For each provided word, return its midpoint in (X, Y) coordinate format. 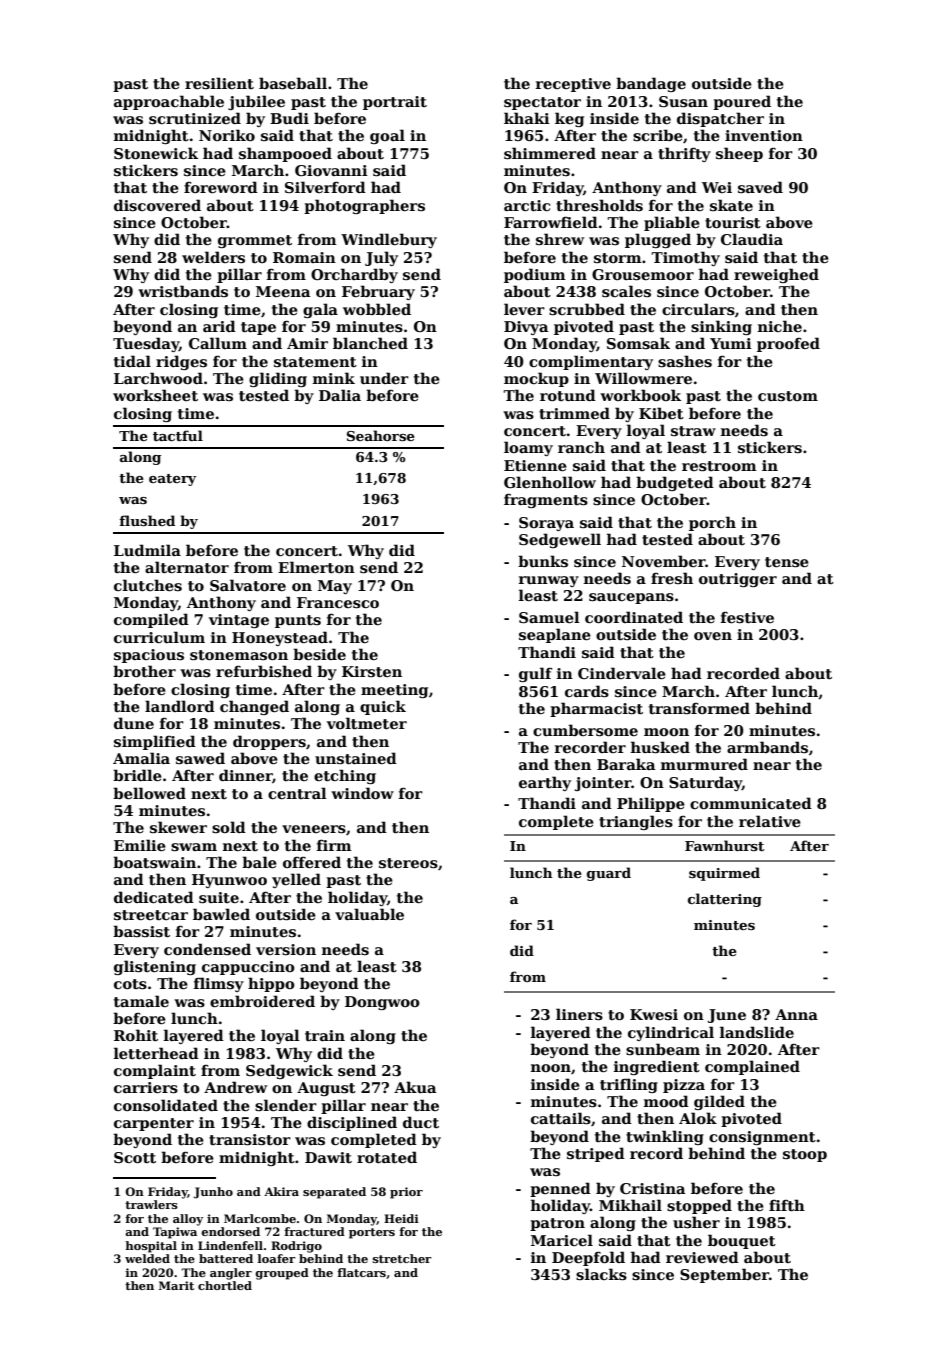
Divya (526, 328)
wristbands (183, 291)
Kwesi (654, 1014)
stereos (408, 863)
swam (194, 847)
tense (787, 562)
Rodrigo (296, 1247)
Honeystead (280, 638)
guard (609, 874)
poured (742, 102)
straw (693, 431)
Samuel (549, 617)
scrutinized (195, 118)
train (325, 1035)
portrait (395, 103)
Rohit (136, 1035)
